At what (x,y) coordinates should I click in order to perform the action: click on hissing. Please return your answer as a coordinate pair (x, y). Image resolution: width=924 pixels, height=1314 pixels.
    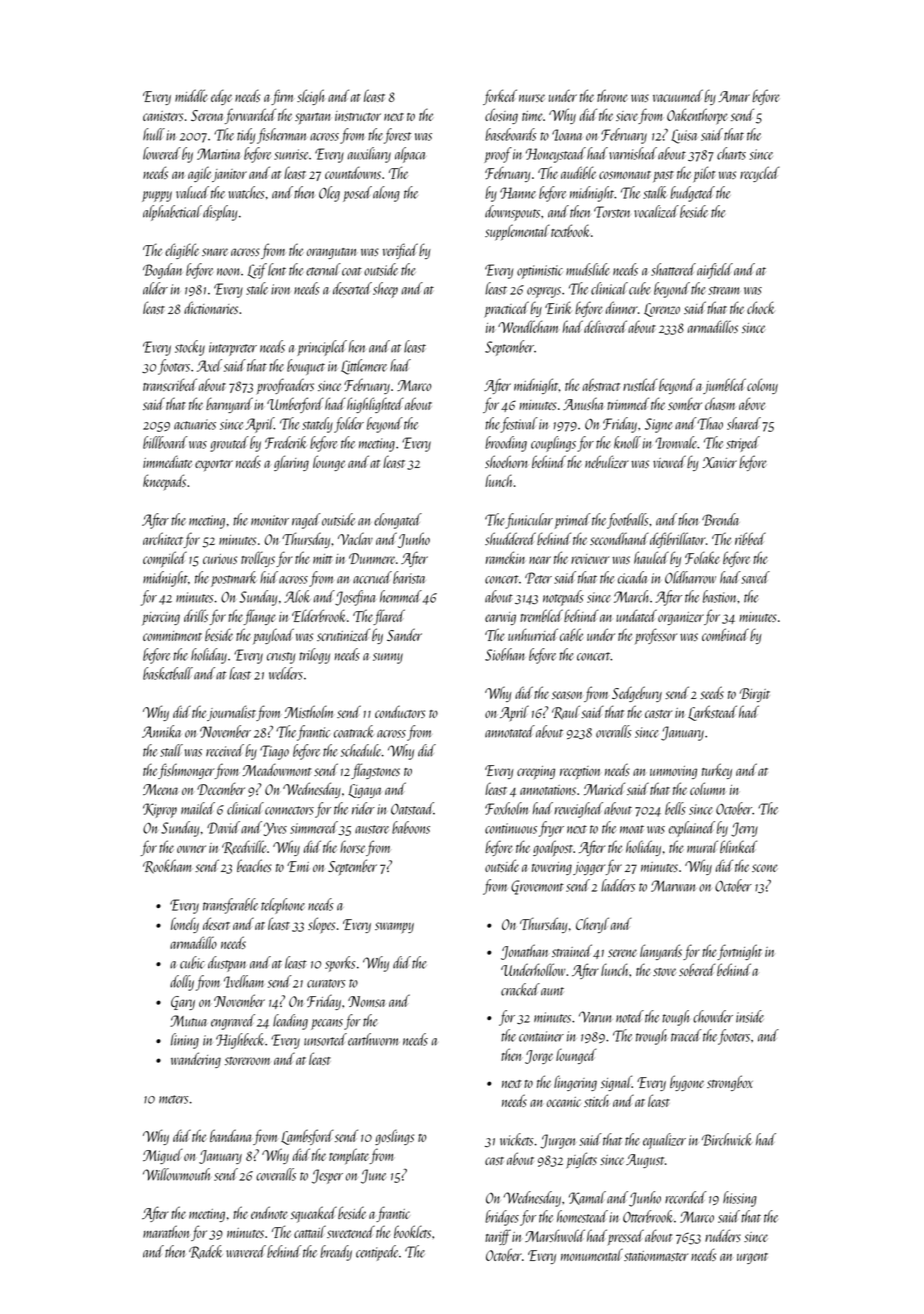
    Looking at the image, I should click on (740, 1199).
